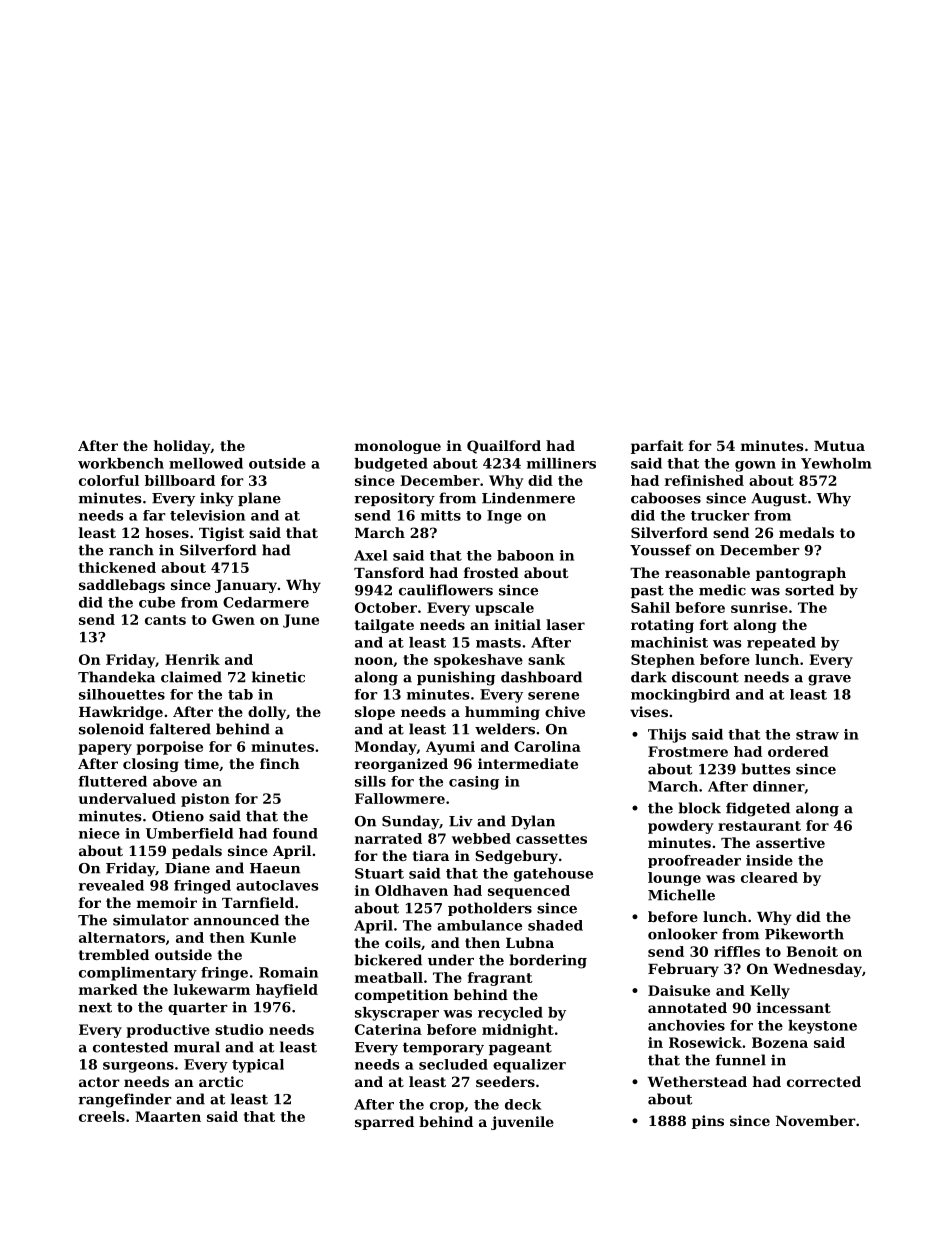 This screenshot has width=952, height=1233. Describe the element at coordinates (520, 1049) in the screenshot. I see `pageant` at that location.
